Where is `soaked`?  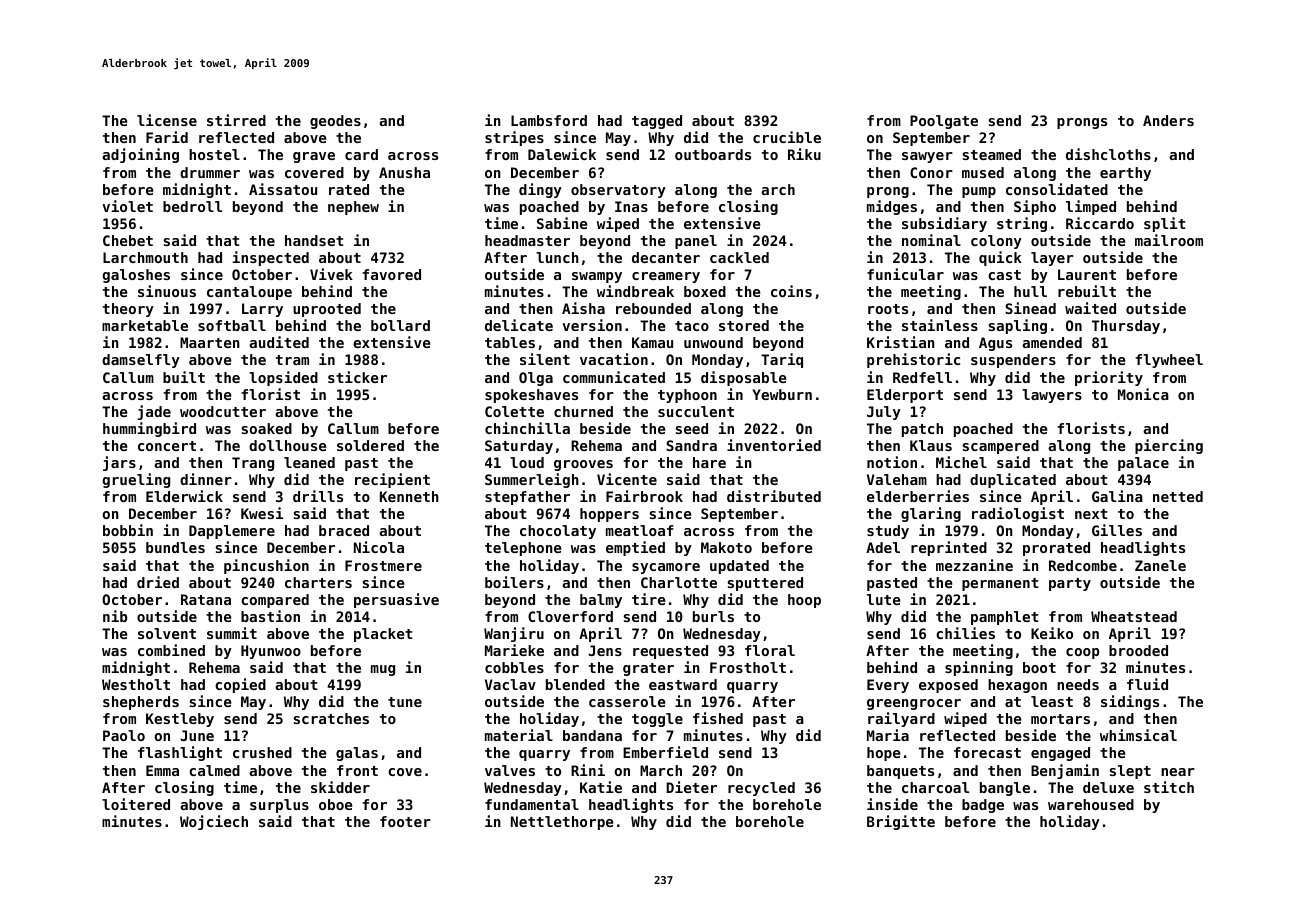 soaked is located at coordinates (266, 428).
